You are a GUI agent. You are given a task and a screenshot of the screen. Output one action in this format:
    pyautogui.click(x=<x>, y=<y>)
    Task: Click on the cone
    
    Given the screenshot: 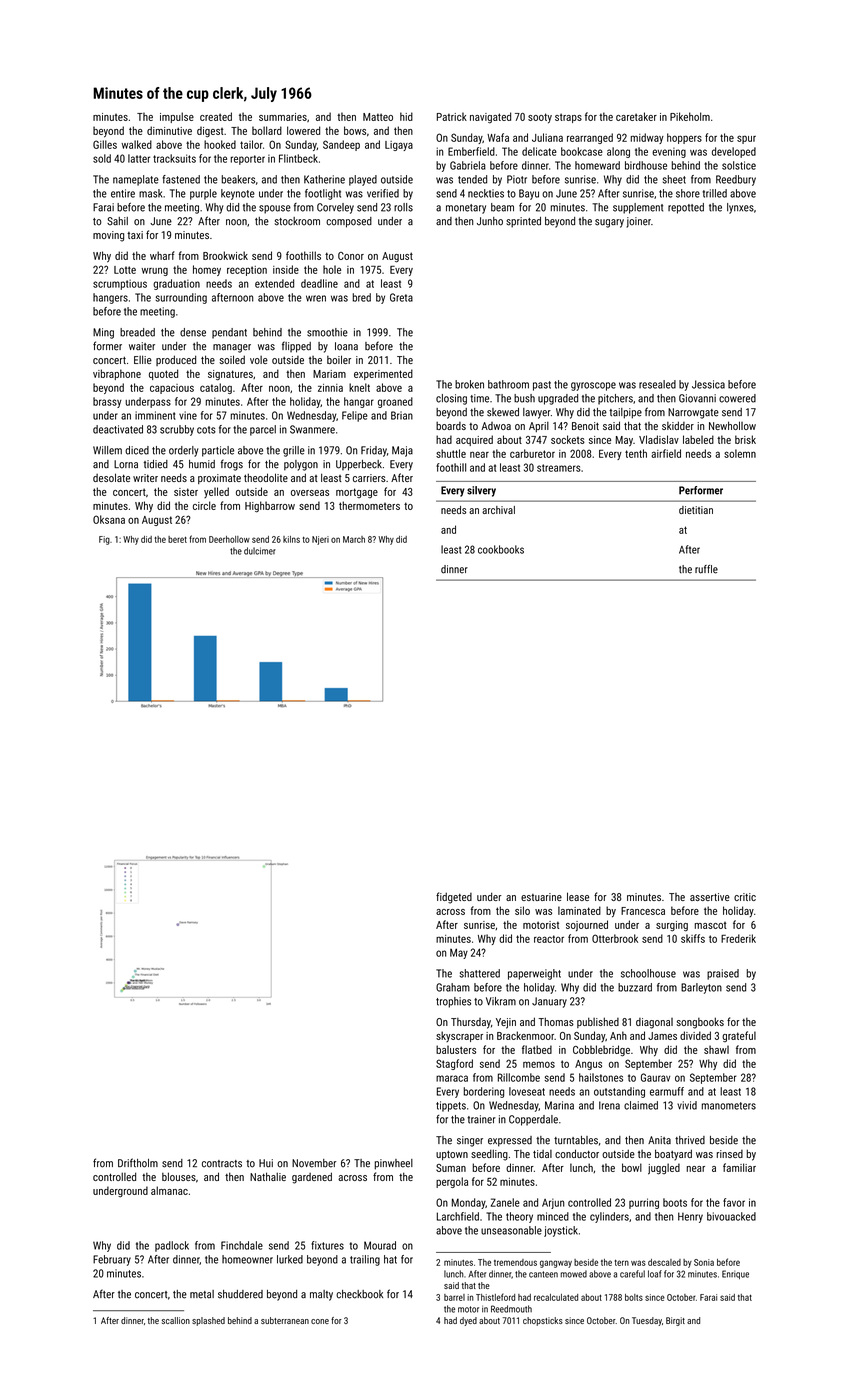 What is the action you would take?
    pyautogui.click(x=320, y=1321)
